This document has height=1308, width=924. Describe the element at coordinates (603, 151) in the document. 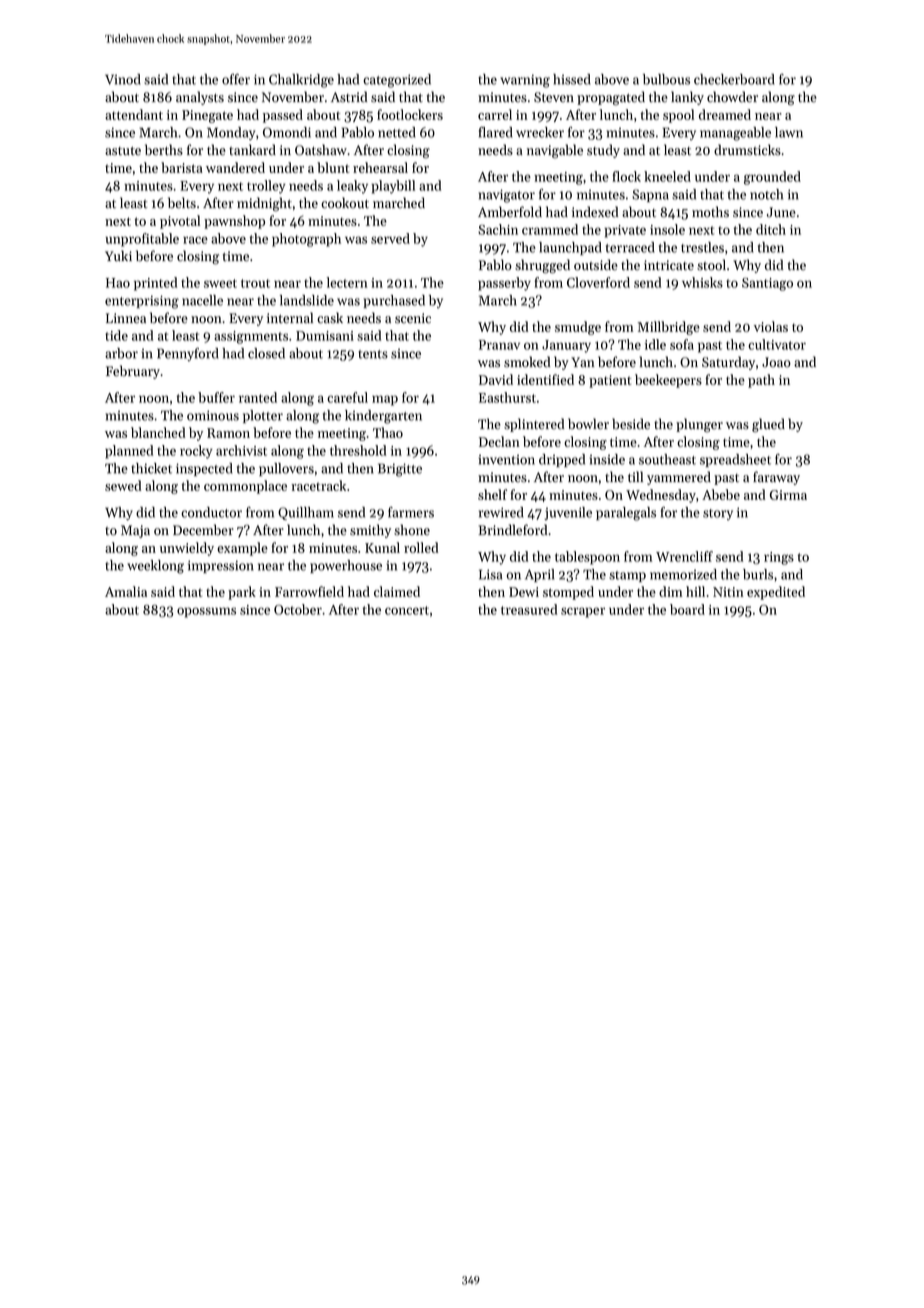

I see `study` at that location.
